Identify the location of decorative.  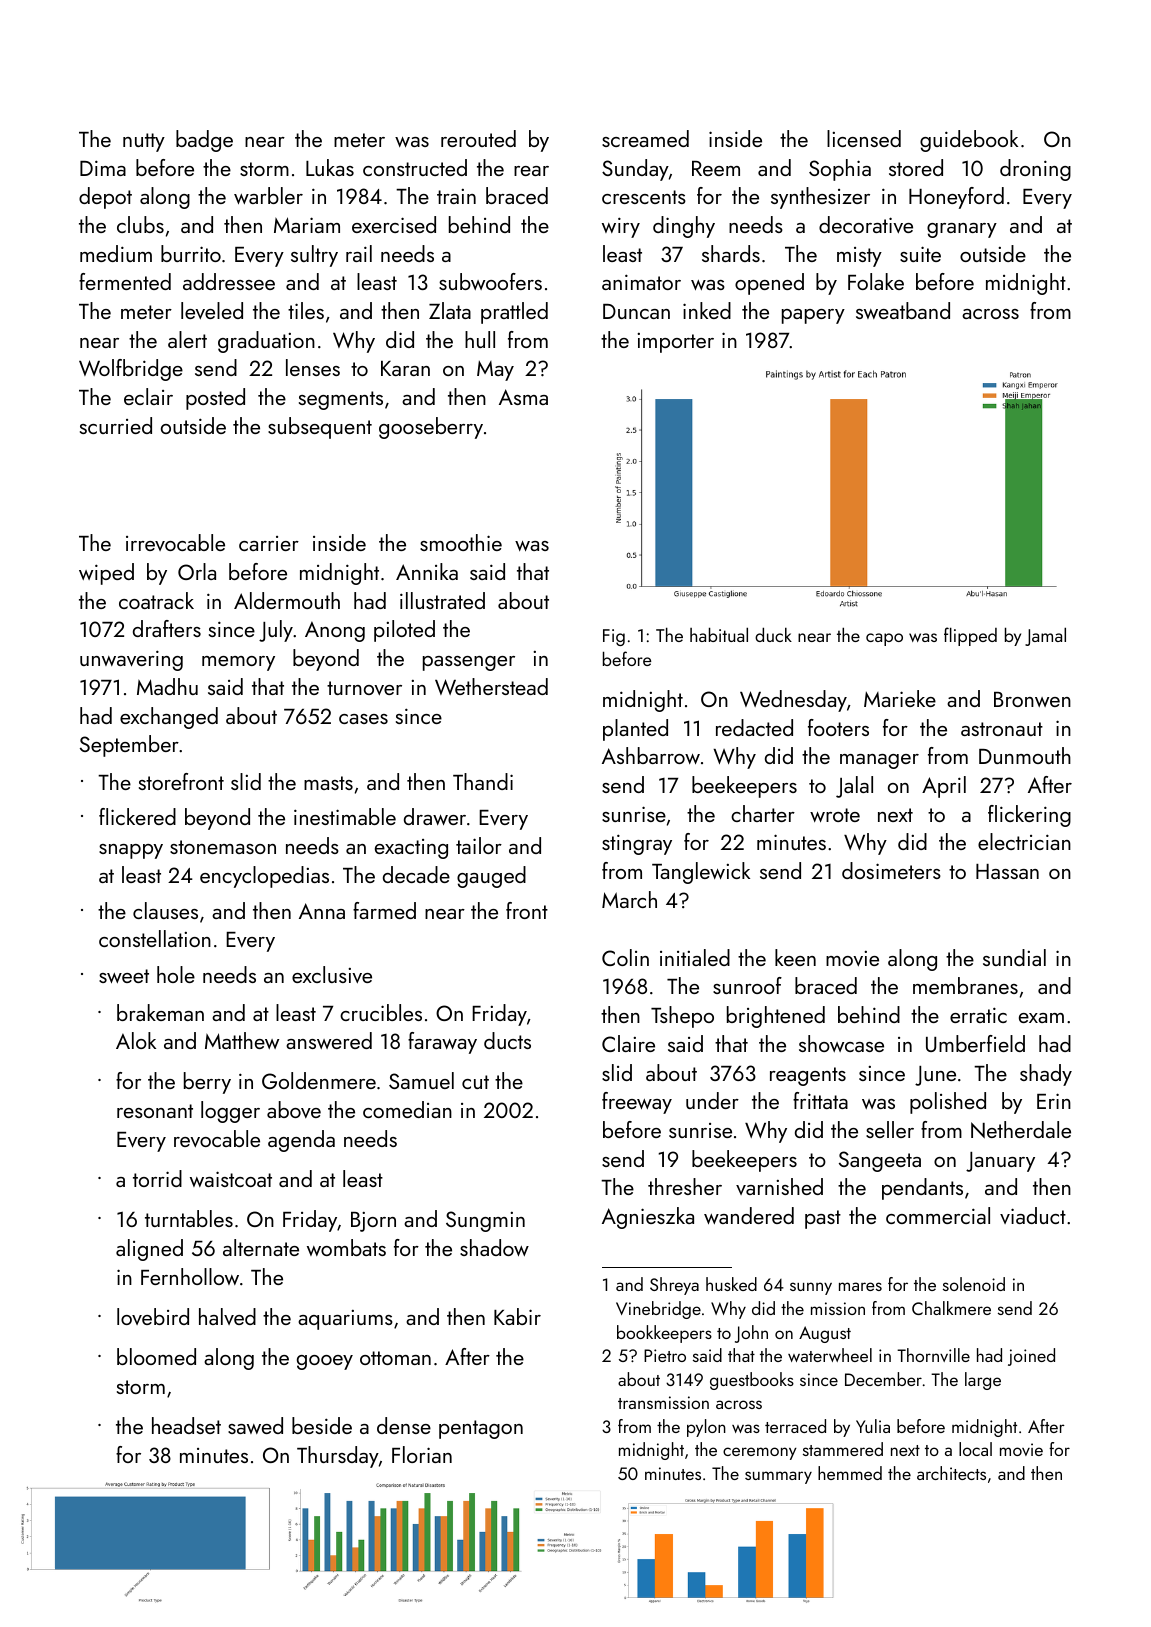
(866, 224).
